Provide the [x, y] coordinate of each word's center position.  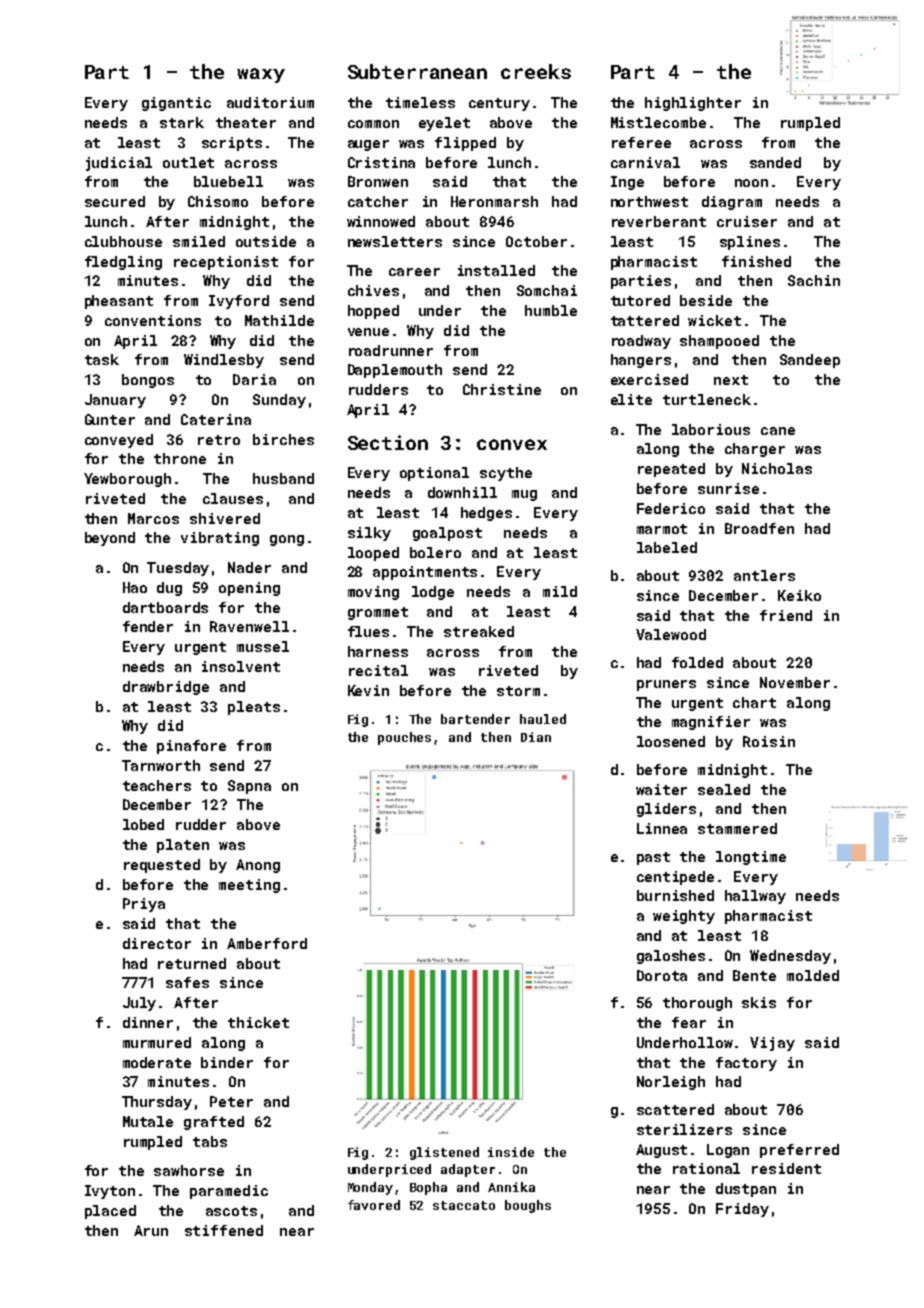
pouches [404, 738]
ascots [231, 1211]
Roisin [769, 741]
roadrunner [391, 350]
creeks [536, 71]
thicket [258, 1022]
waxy [261, 75]
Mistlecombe [658, 122]
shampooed [719, 342]
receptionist [226, 263]
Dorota [662, 975]
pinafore [191, 747]
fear [689, 1022]
